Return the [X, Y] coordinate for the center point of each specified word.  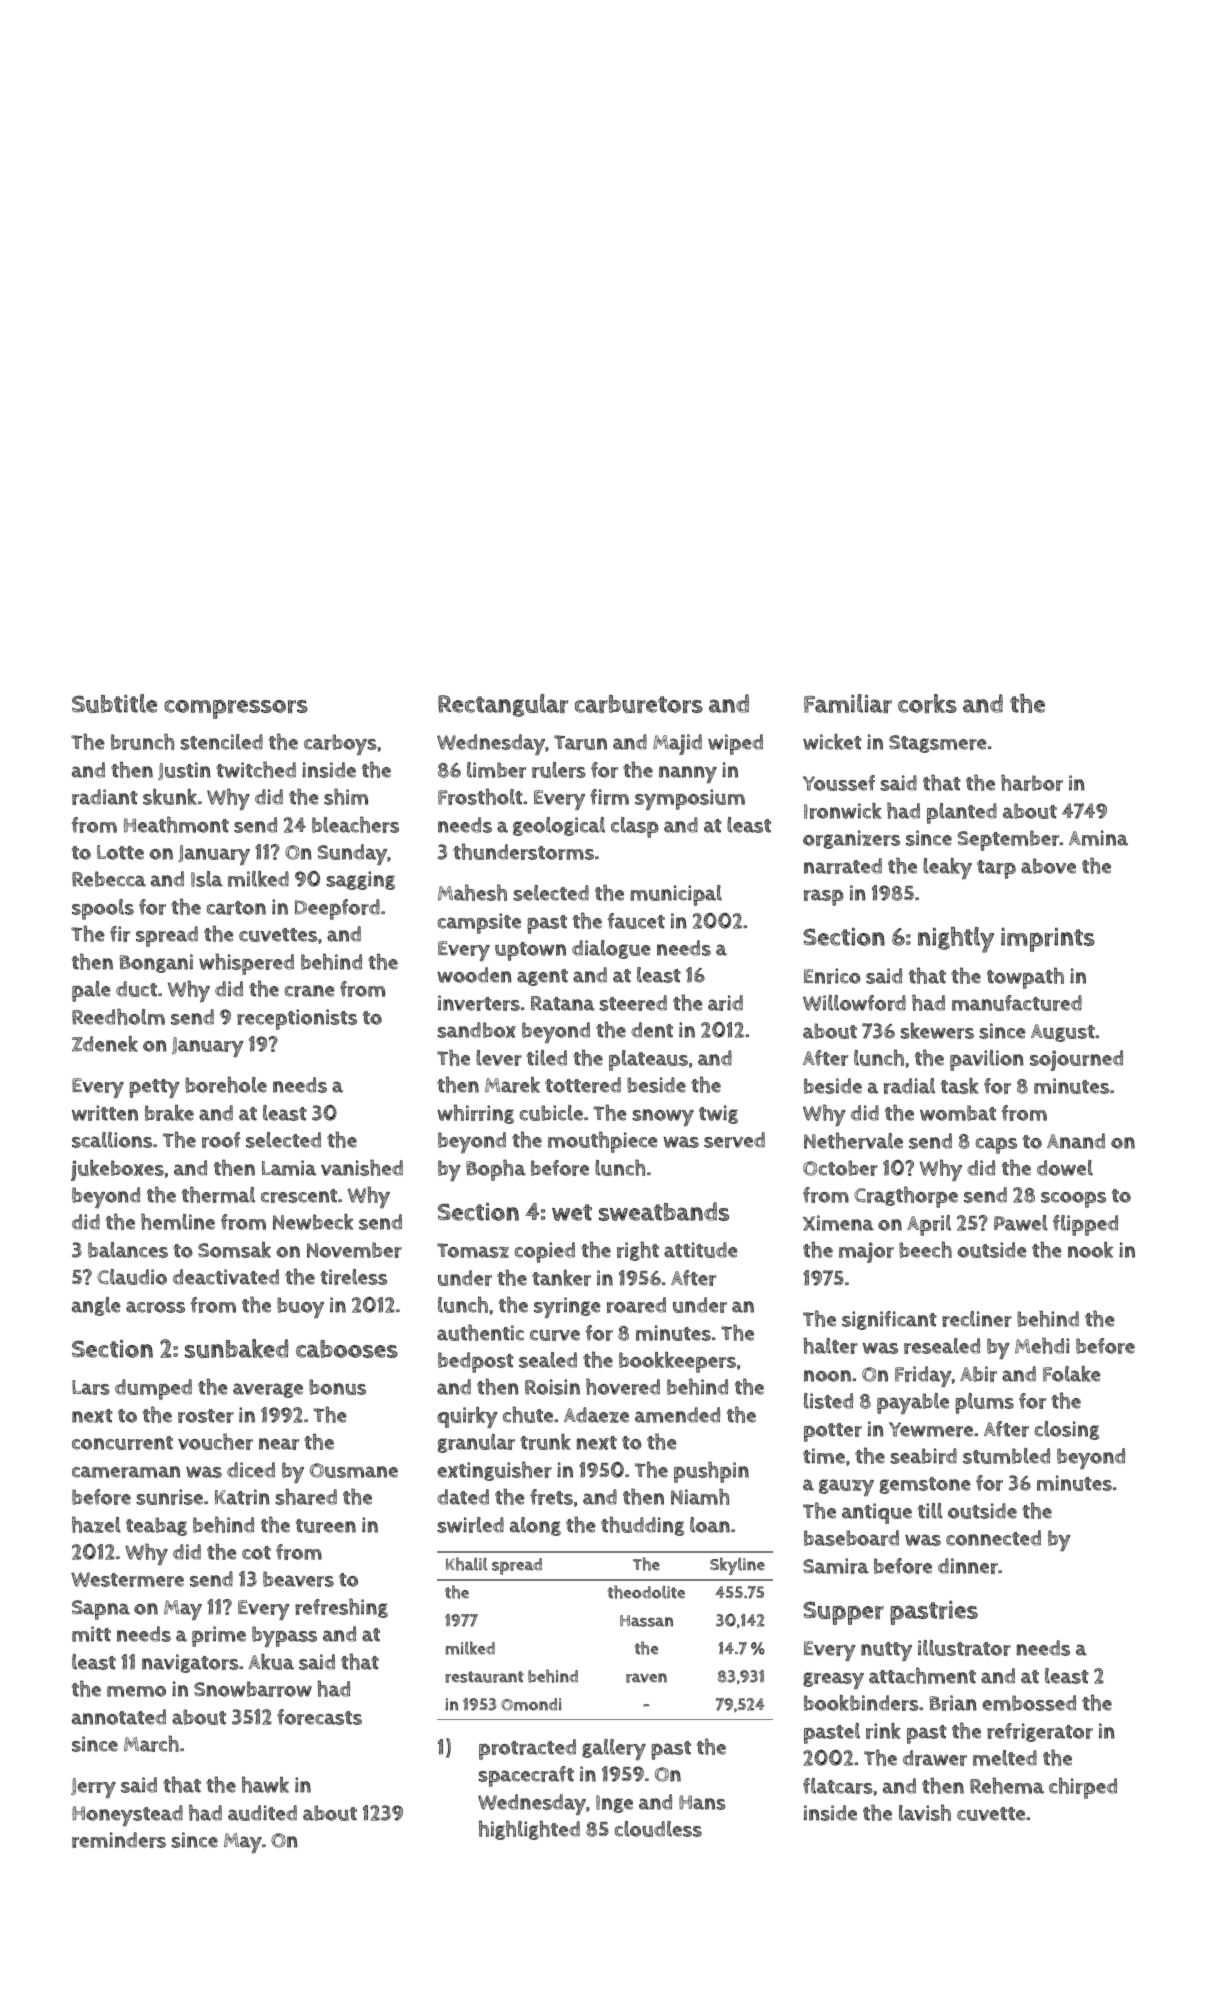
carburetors [639, 704]
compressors [236, 709]
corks [927, 703]
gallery [614, 1750]
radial [909, 1086]
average [268, 1390]
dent [652, 1030]
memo [136, 1691]
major [866, 1252]
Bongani [156, 963]
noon [827, 1376]
